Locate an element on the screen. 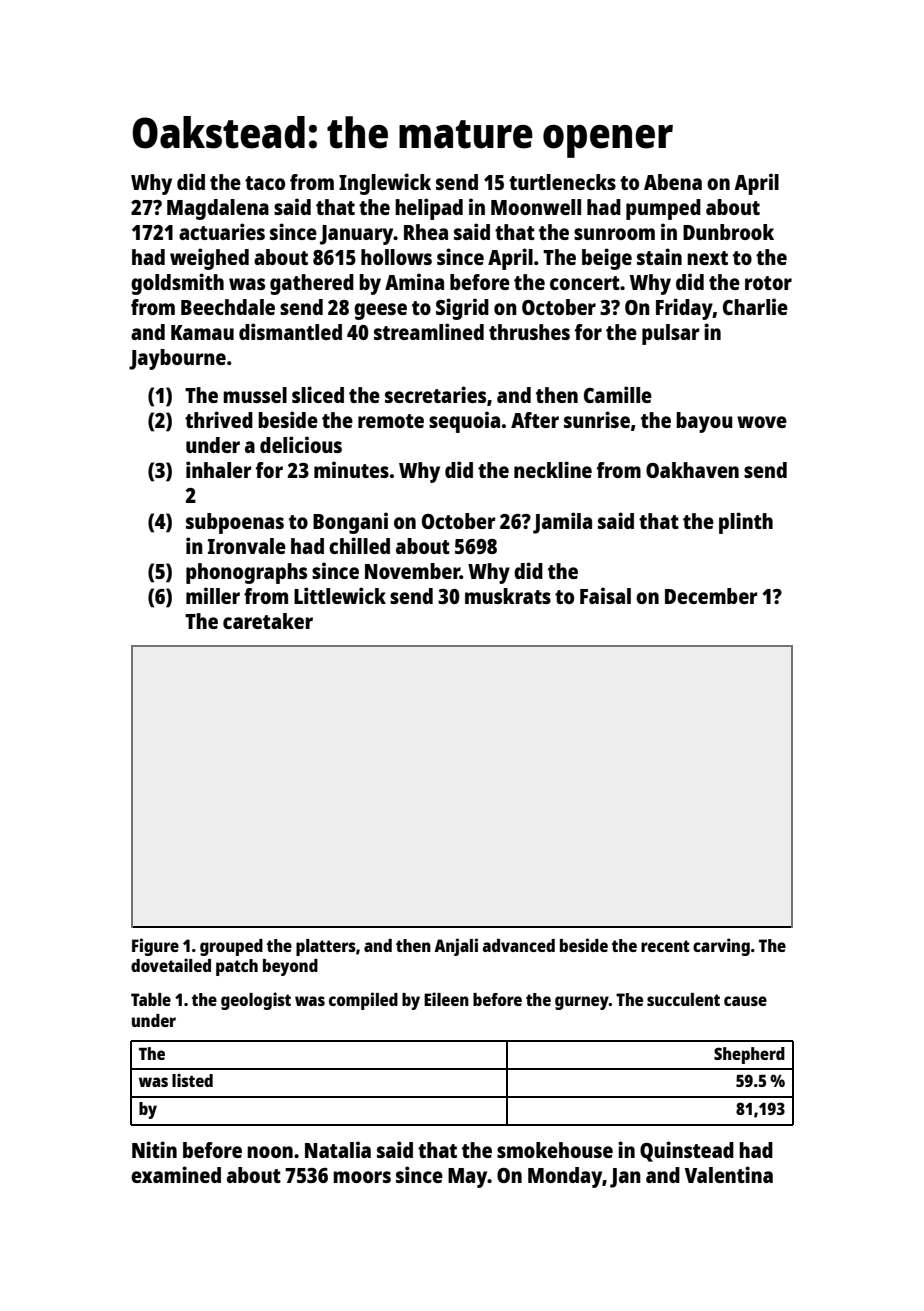 The image size is (924, 1311). turtlenecks is located at coordinates (562, 182).
